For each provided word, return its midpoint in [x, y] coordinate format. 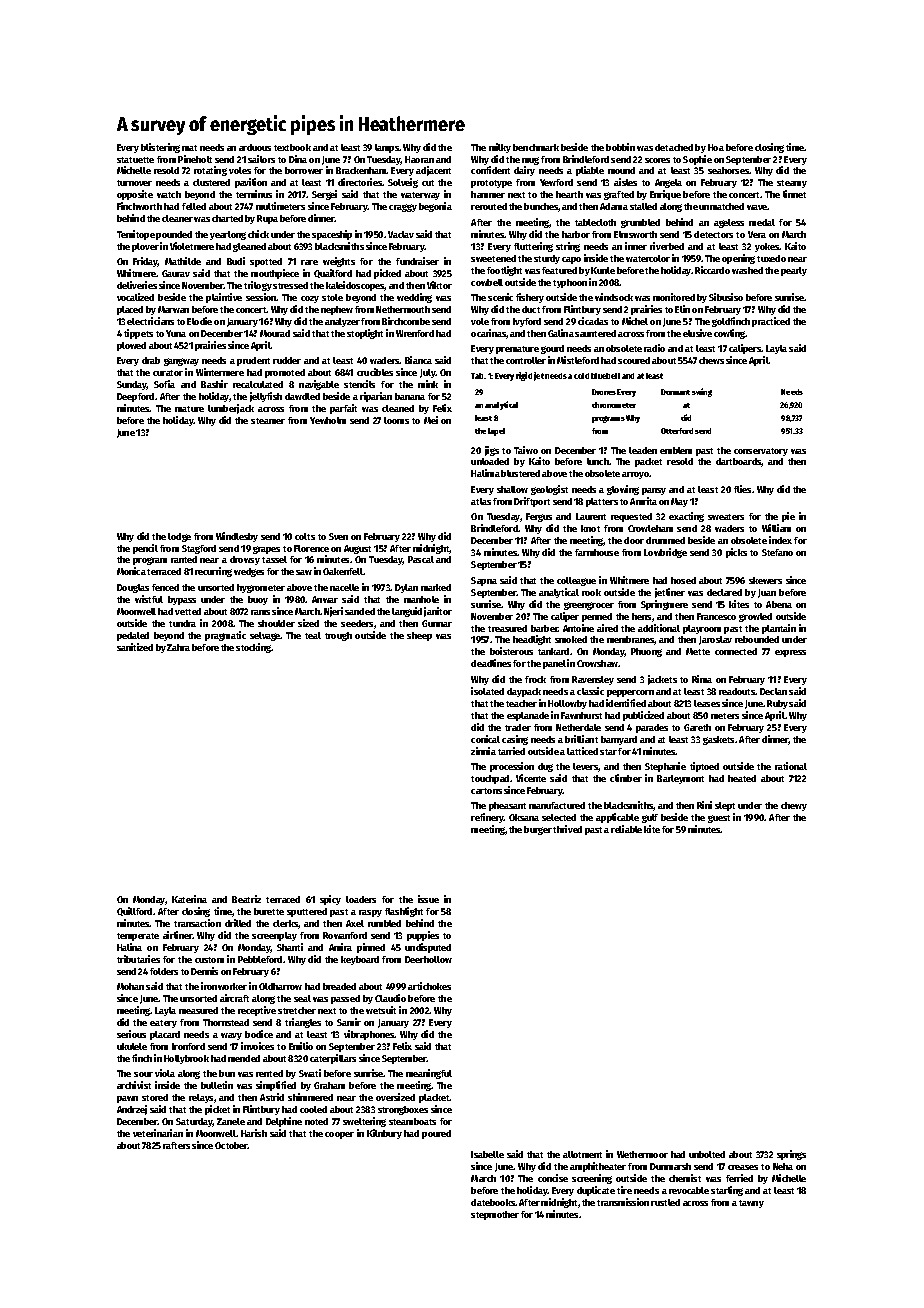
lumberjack [231, 409]
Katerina [189, 899]
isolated [487, 691]
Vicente [531, 778]
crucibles [375, 372]
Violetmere [192, 246]
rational [791, 766]
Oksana [524, 817]
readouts [737, 691]
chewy [794, 806]
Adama [614, 206]
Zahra [178, 647]
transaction [197, 923]
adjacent [433, 171]
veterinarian [158, 1133]
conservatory [761, 452]
